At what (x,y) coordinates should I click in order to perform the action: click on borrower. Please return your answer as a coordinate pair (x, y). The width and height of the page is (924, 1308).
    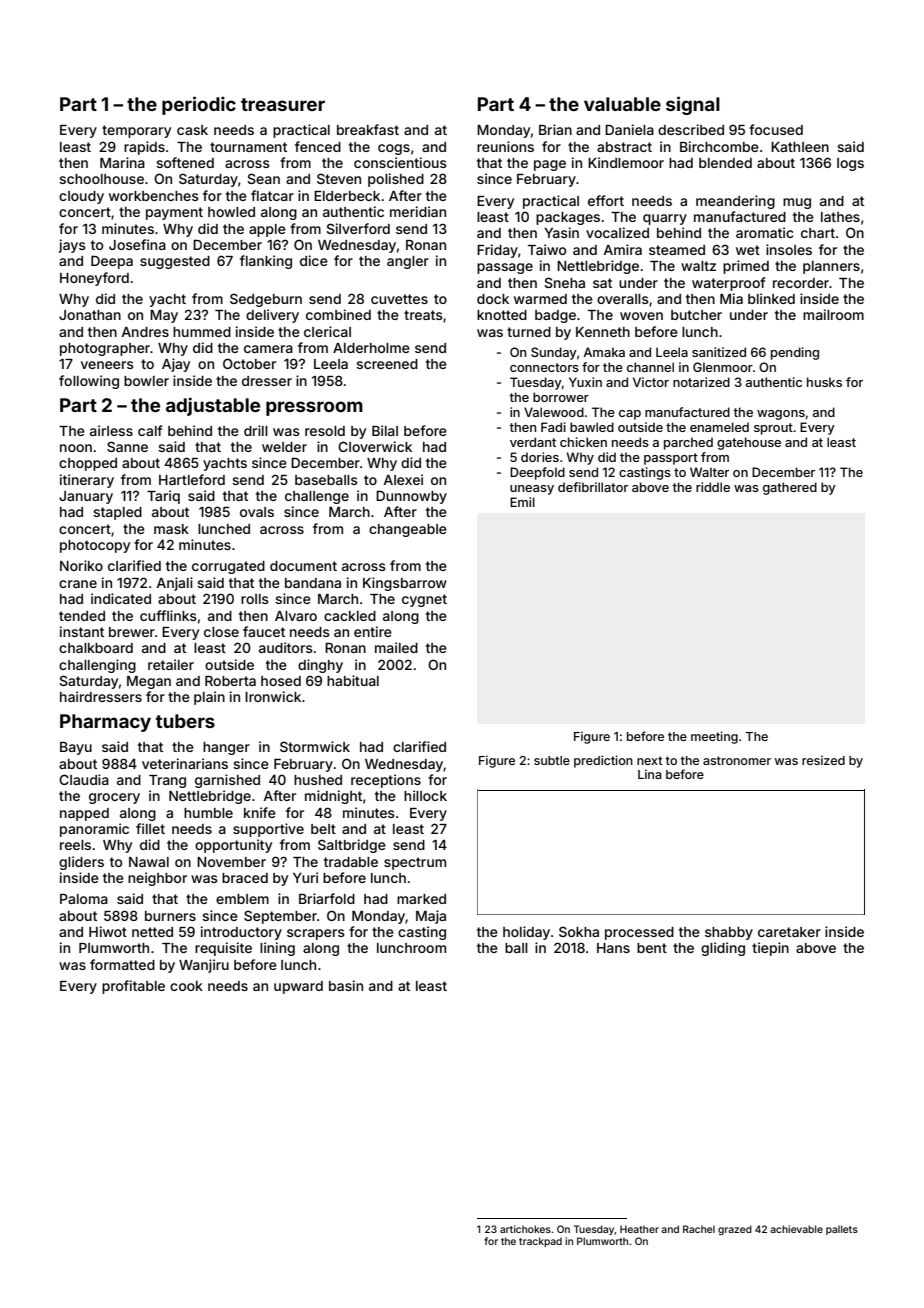
    Looking at the image, I should click on (561, 397).
